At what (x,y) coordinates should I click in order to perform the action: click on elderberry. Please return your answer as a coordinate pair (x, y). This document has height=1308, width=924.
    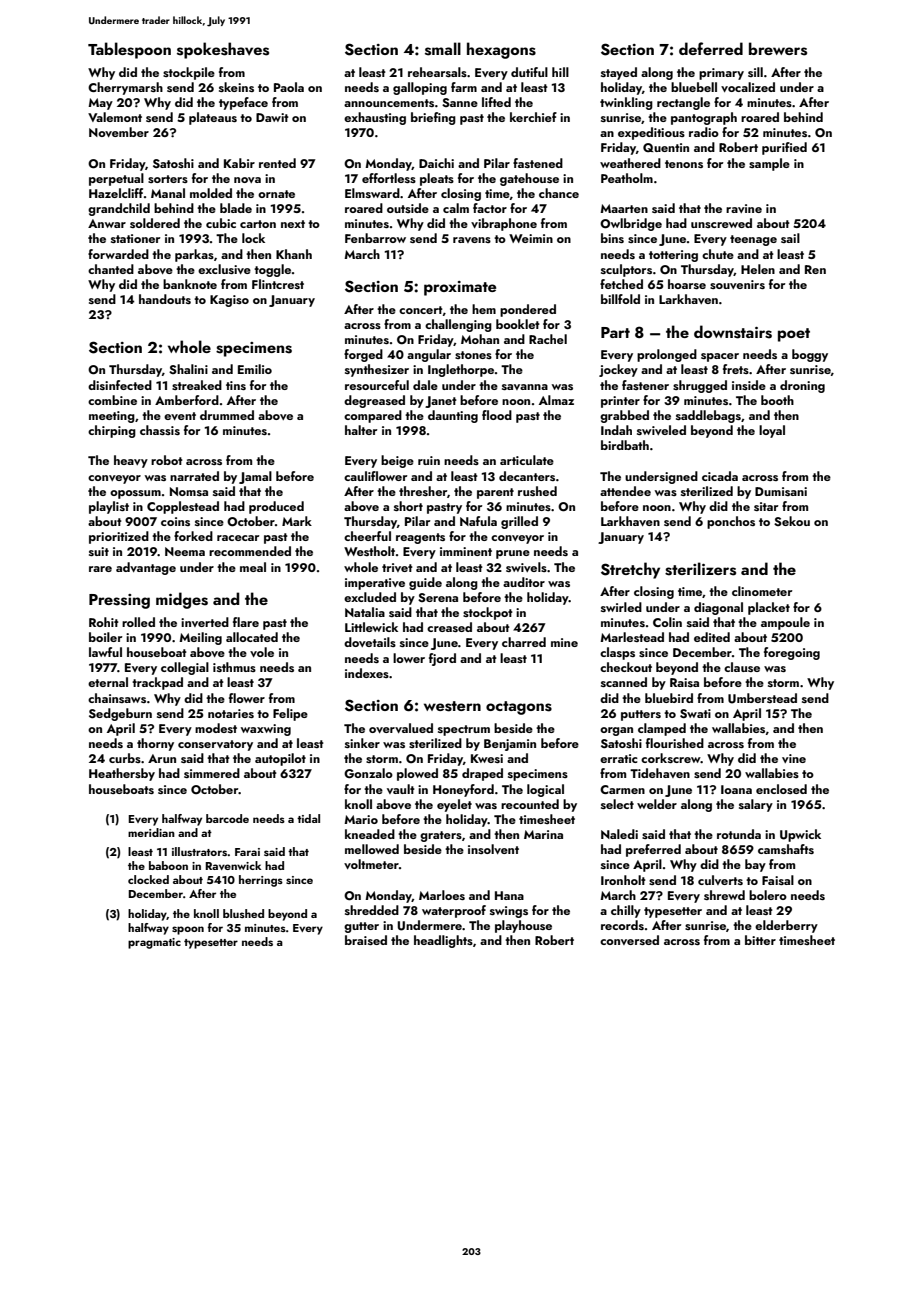
    Looking at the image, I should click on (786, 926).
